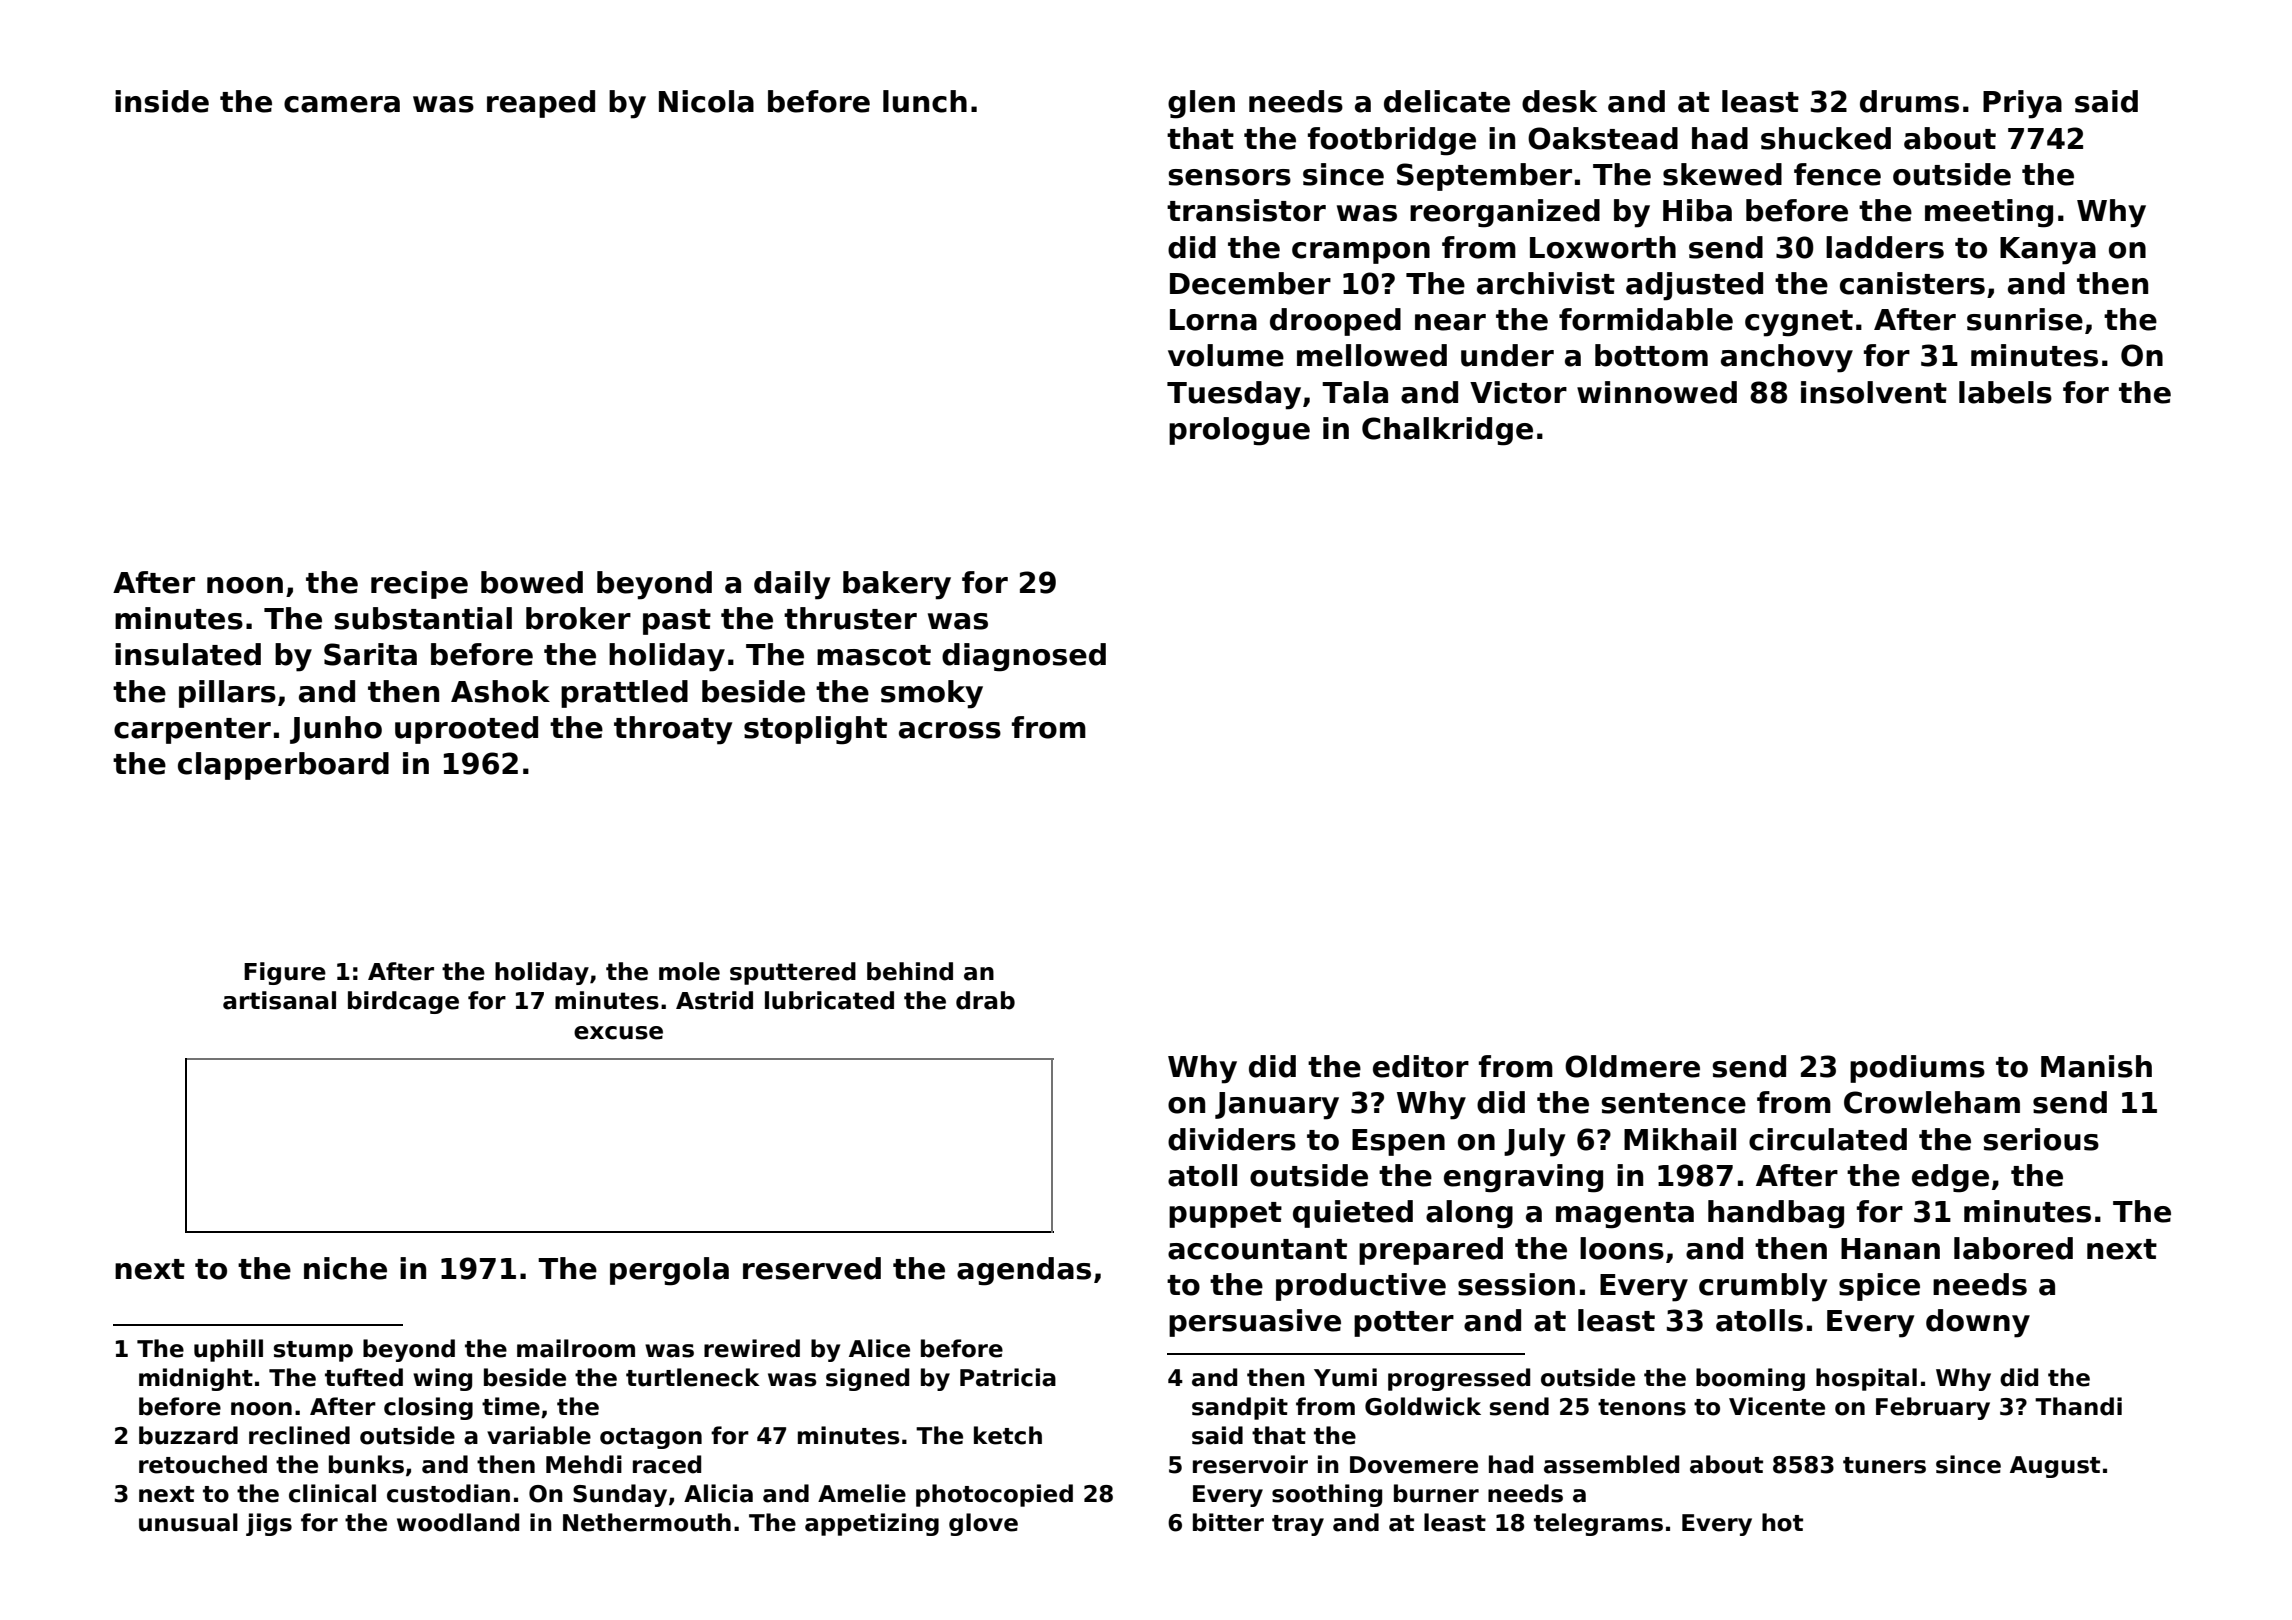 Image resolution: width=2292 pixels, height=1620 pixels. Describe the element at coordinates (1201, 104) in the screenshot. I see `glen` at that location.
